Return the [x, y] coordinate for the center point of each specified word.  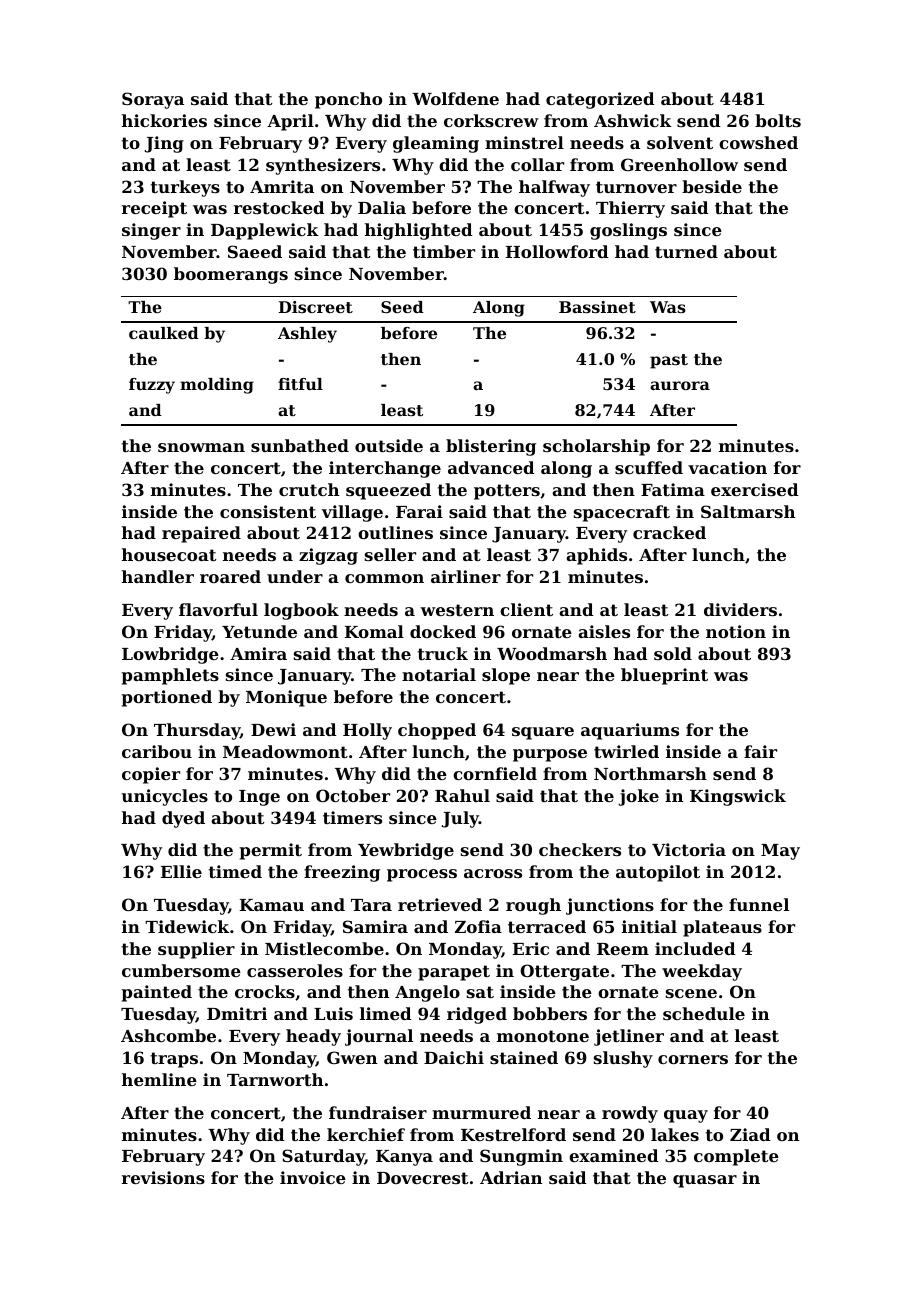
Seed [402, 307]
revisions [163, 1177]
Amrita [282, 186]
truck [443, 653]
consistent [268, 511]
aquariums [630, 731]
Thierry [630, 209]
